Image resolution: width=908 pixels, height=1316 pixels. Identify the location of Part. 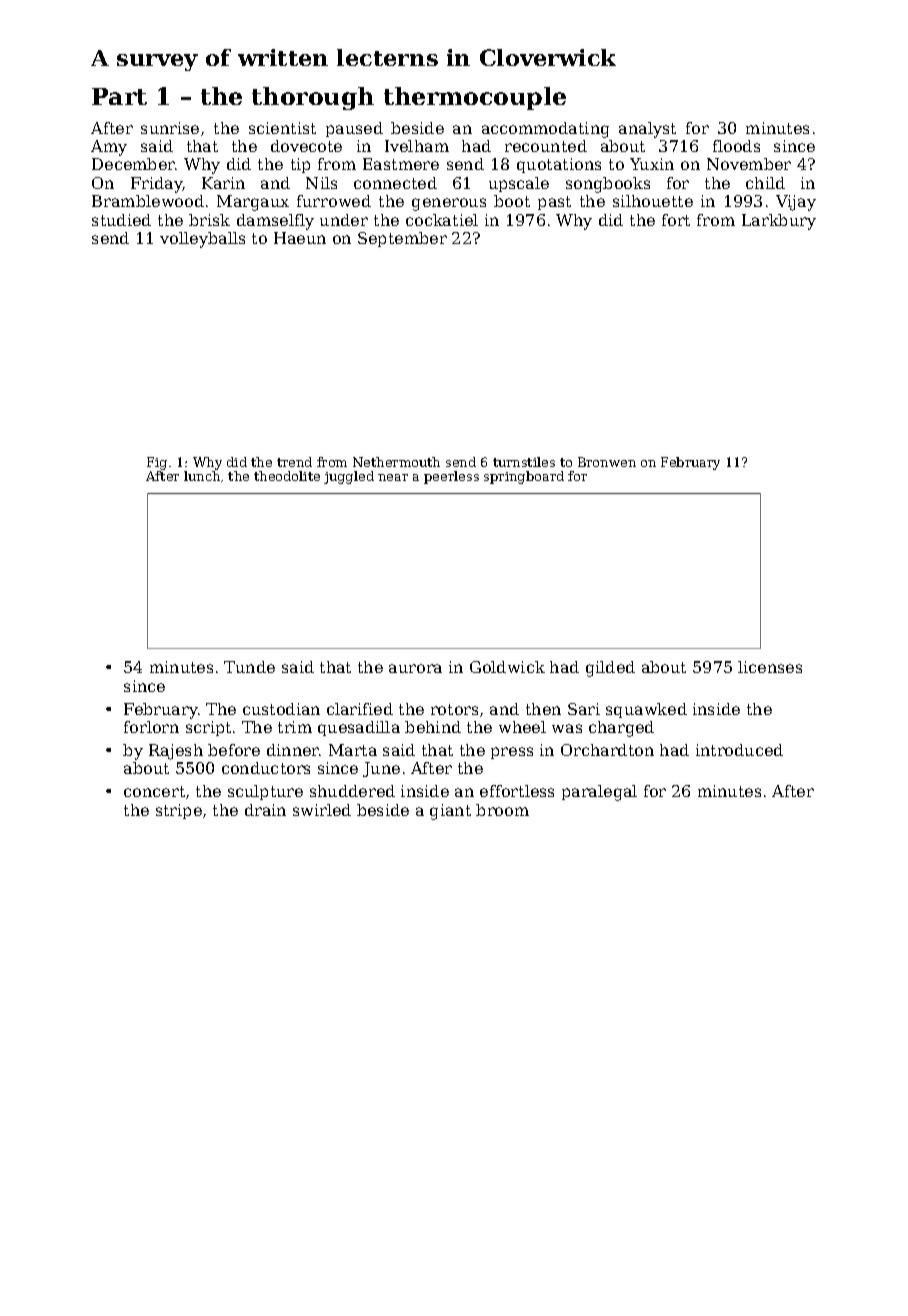
(119, 96).
